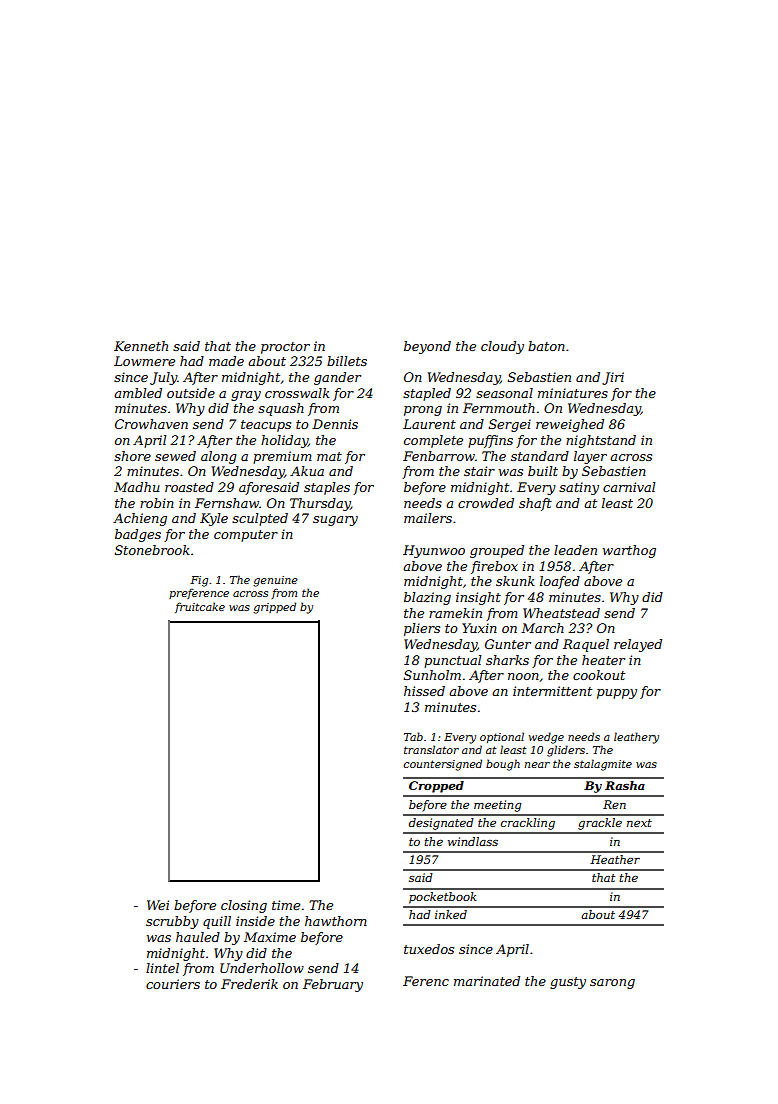 The image size is (778, 1104). Describe the element at coordinates (227, 503) in the image. I see `Fernshaw` at that location.
